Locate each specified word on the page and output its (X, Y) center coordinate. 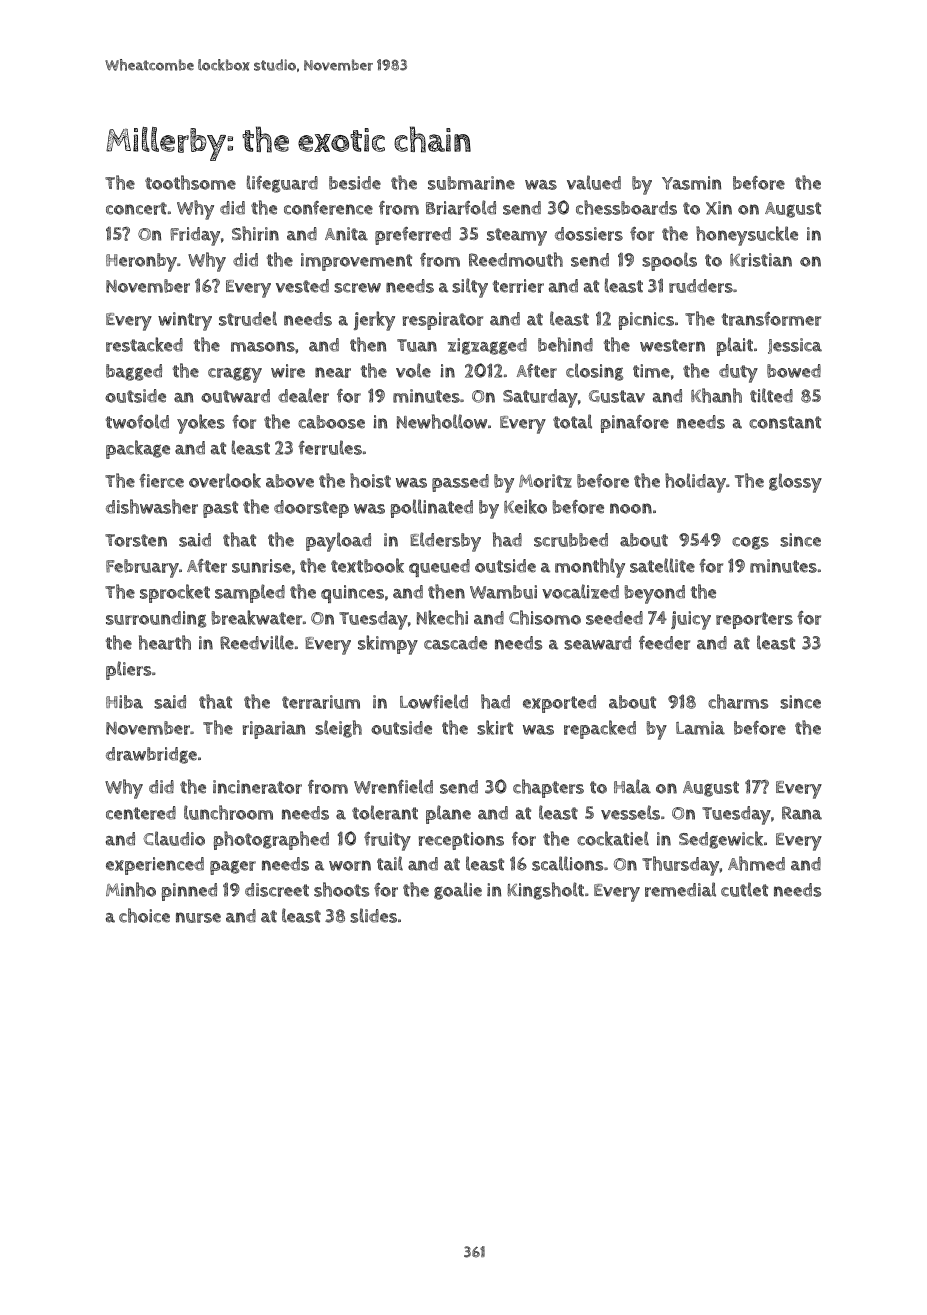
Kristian (761, 260)
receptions (461, 841)
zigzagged (487, 346)
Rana (802, 813)
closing (594, 372)
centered (141, 813)
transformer (771, 319)
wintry (185, 321)
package (138, 449)
